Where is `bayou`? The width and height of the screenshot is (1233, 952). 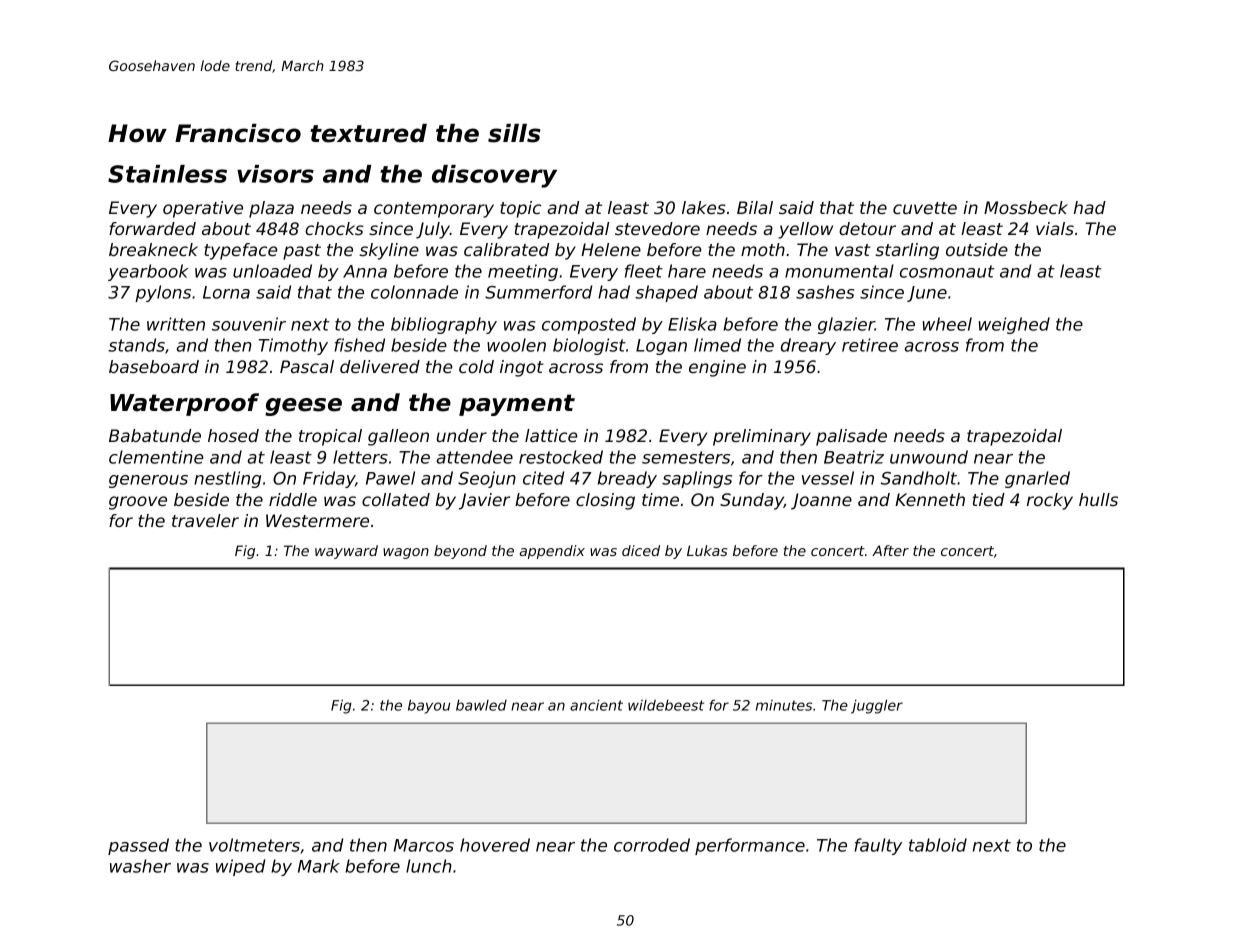 bayou is located at coordinates (429, 706).
